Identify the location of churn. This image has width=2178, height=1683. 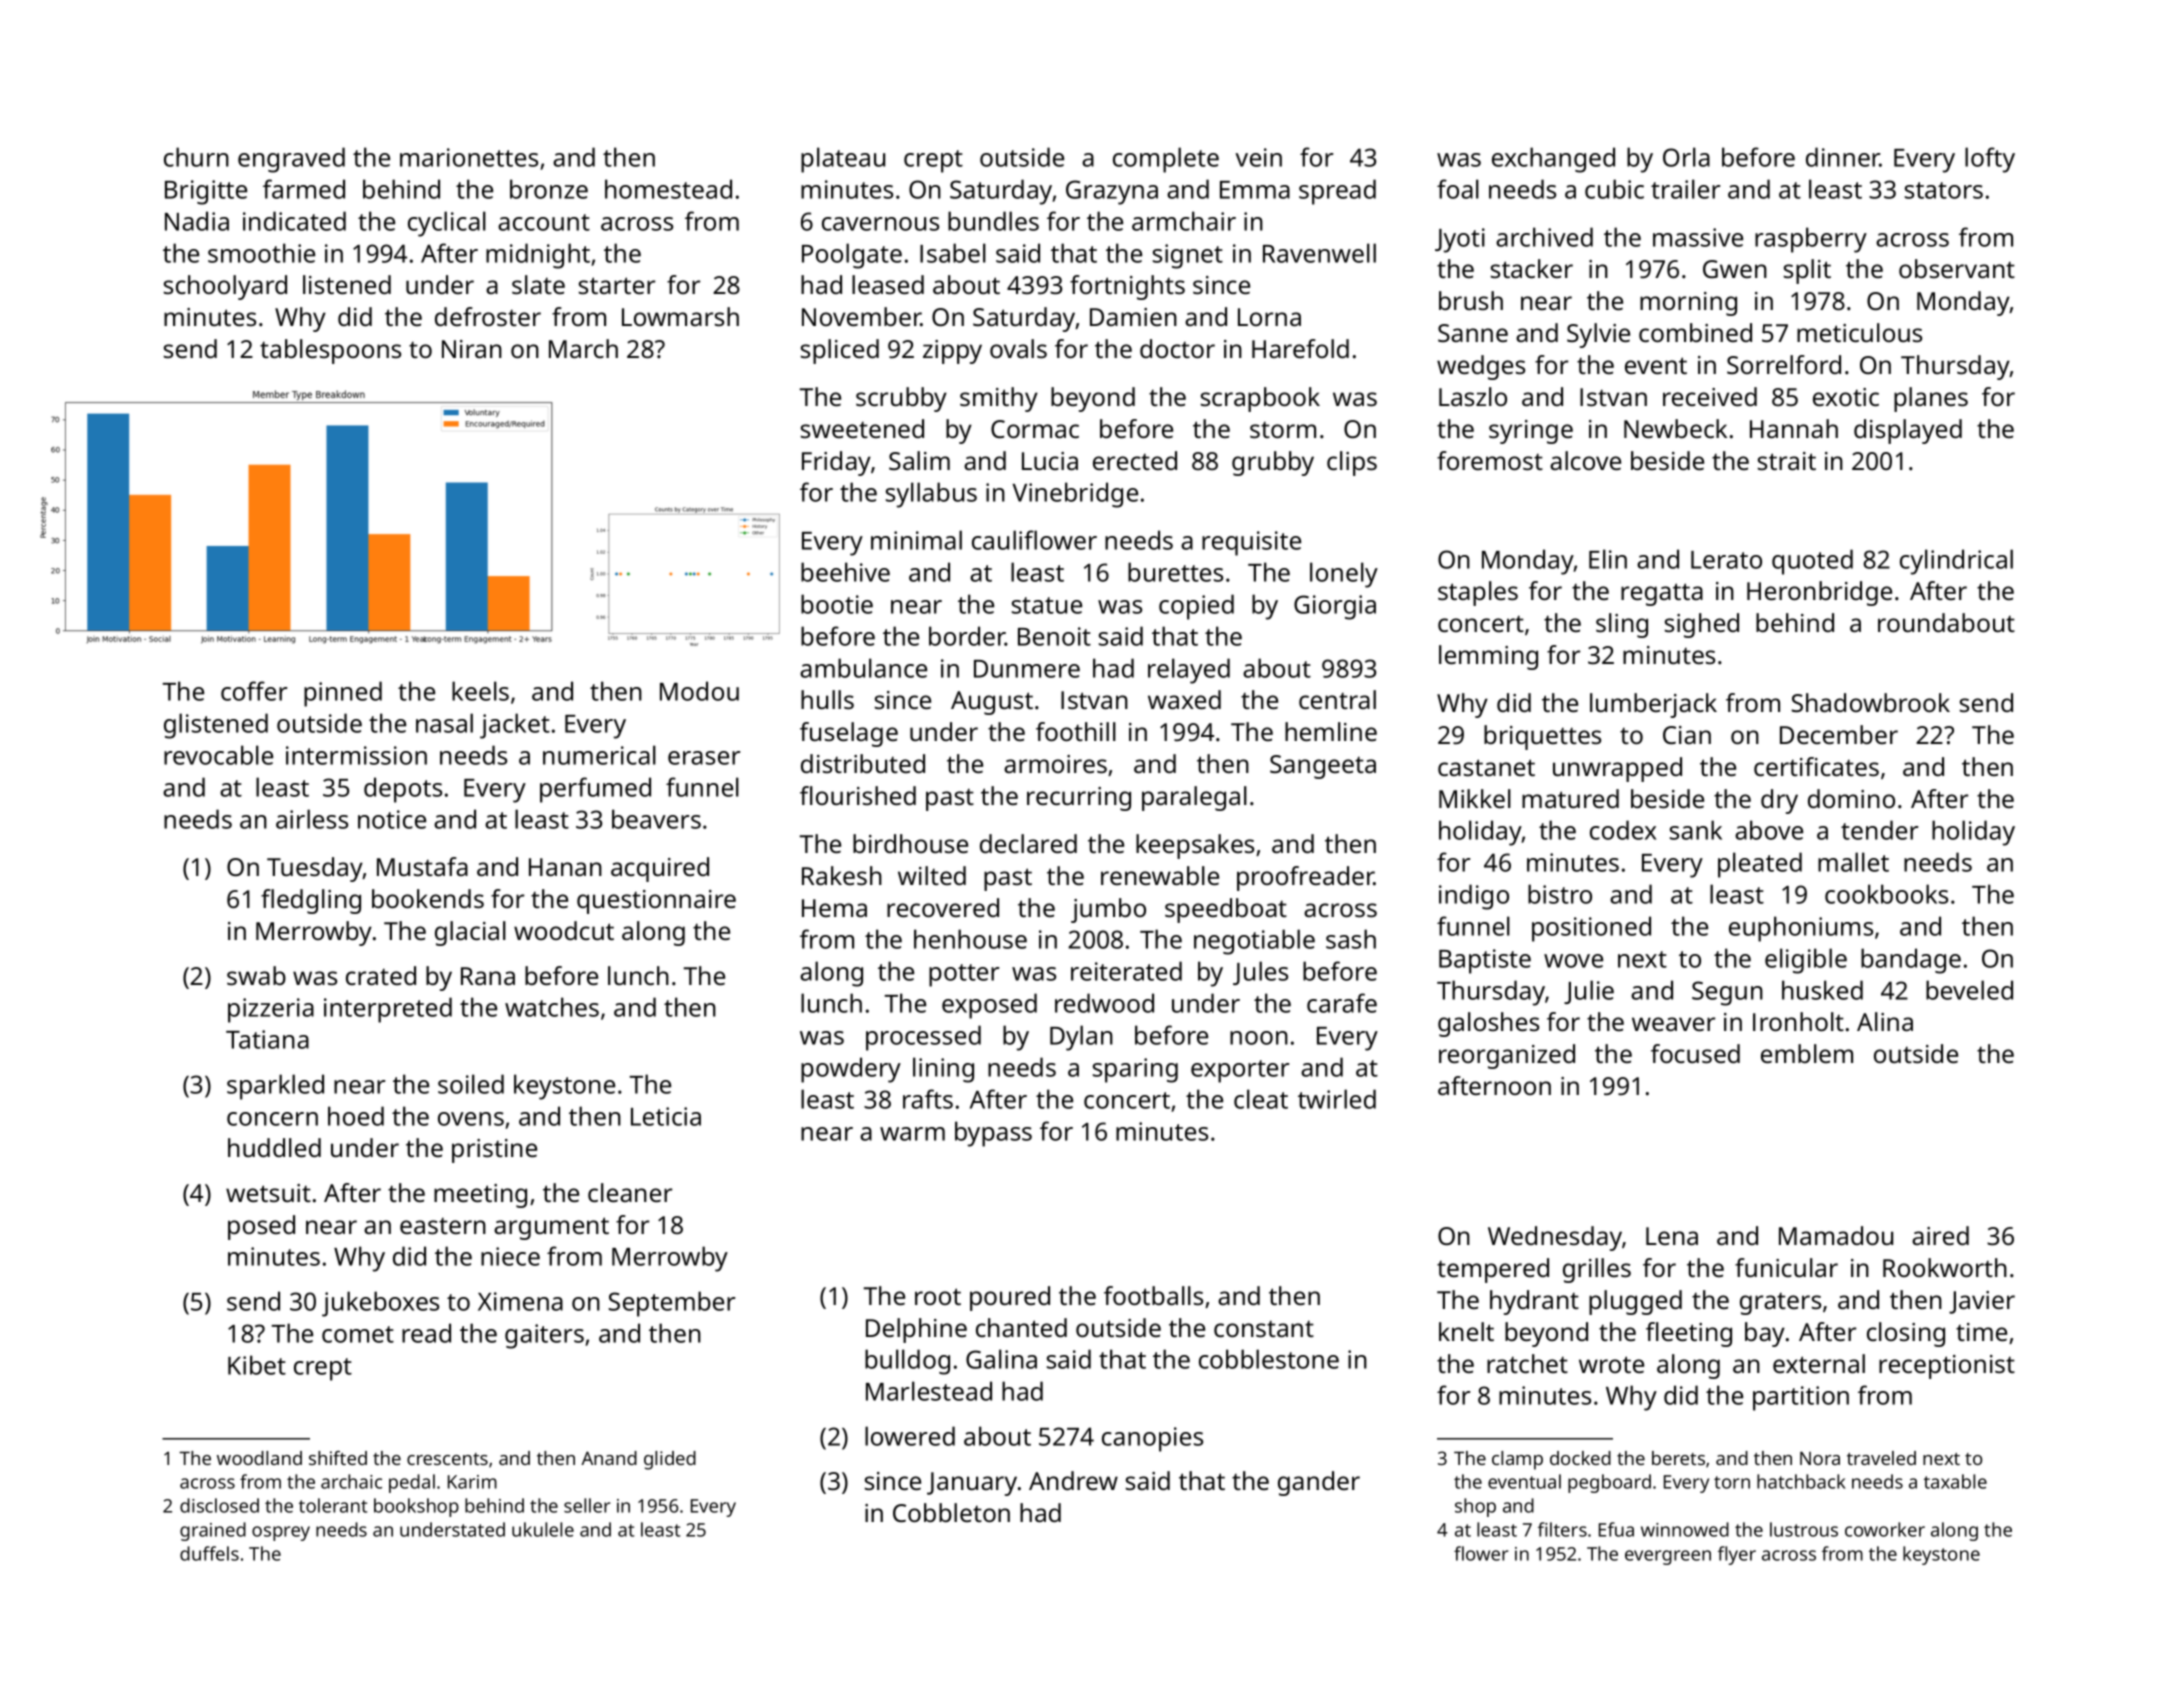
(196, 157).
